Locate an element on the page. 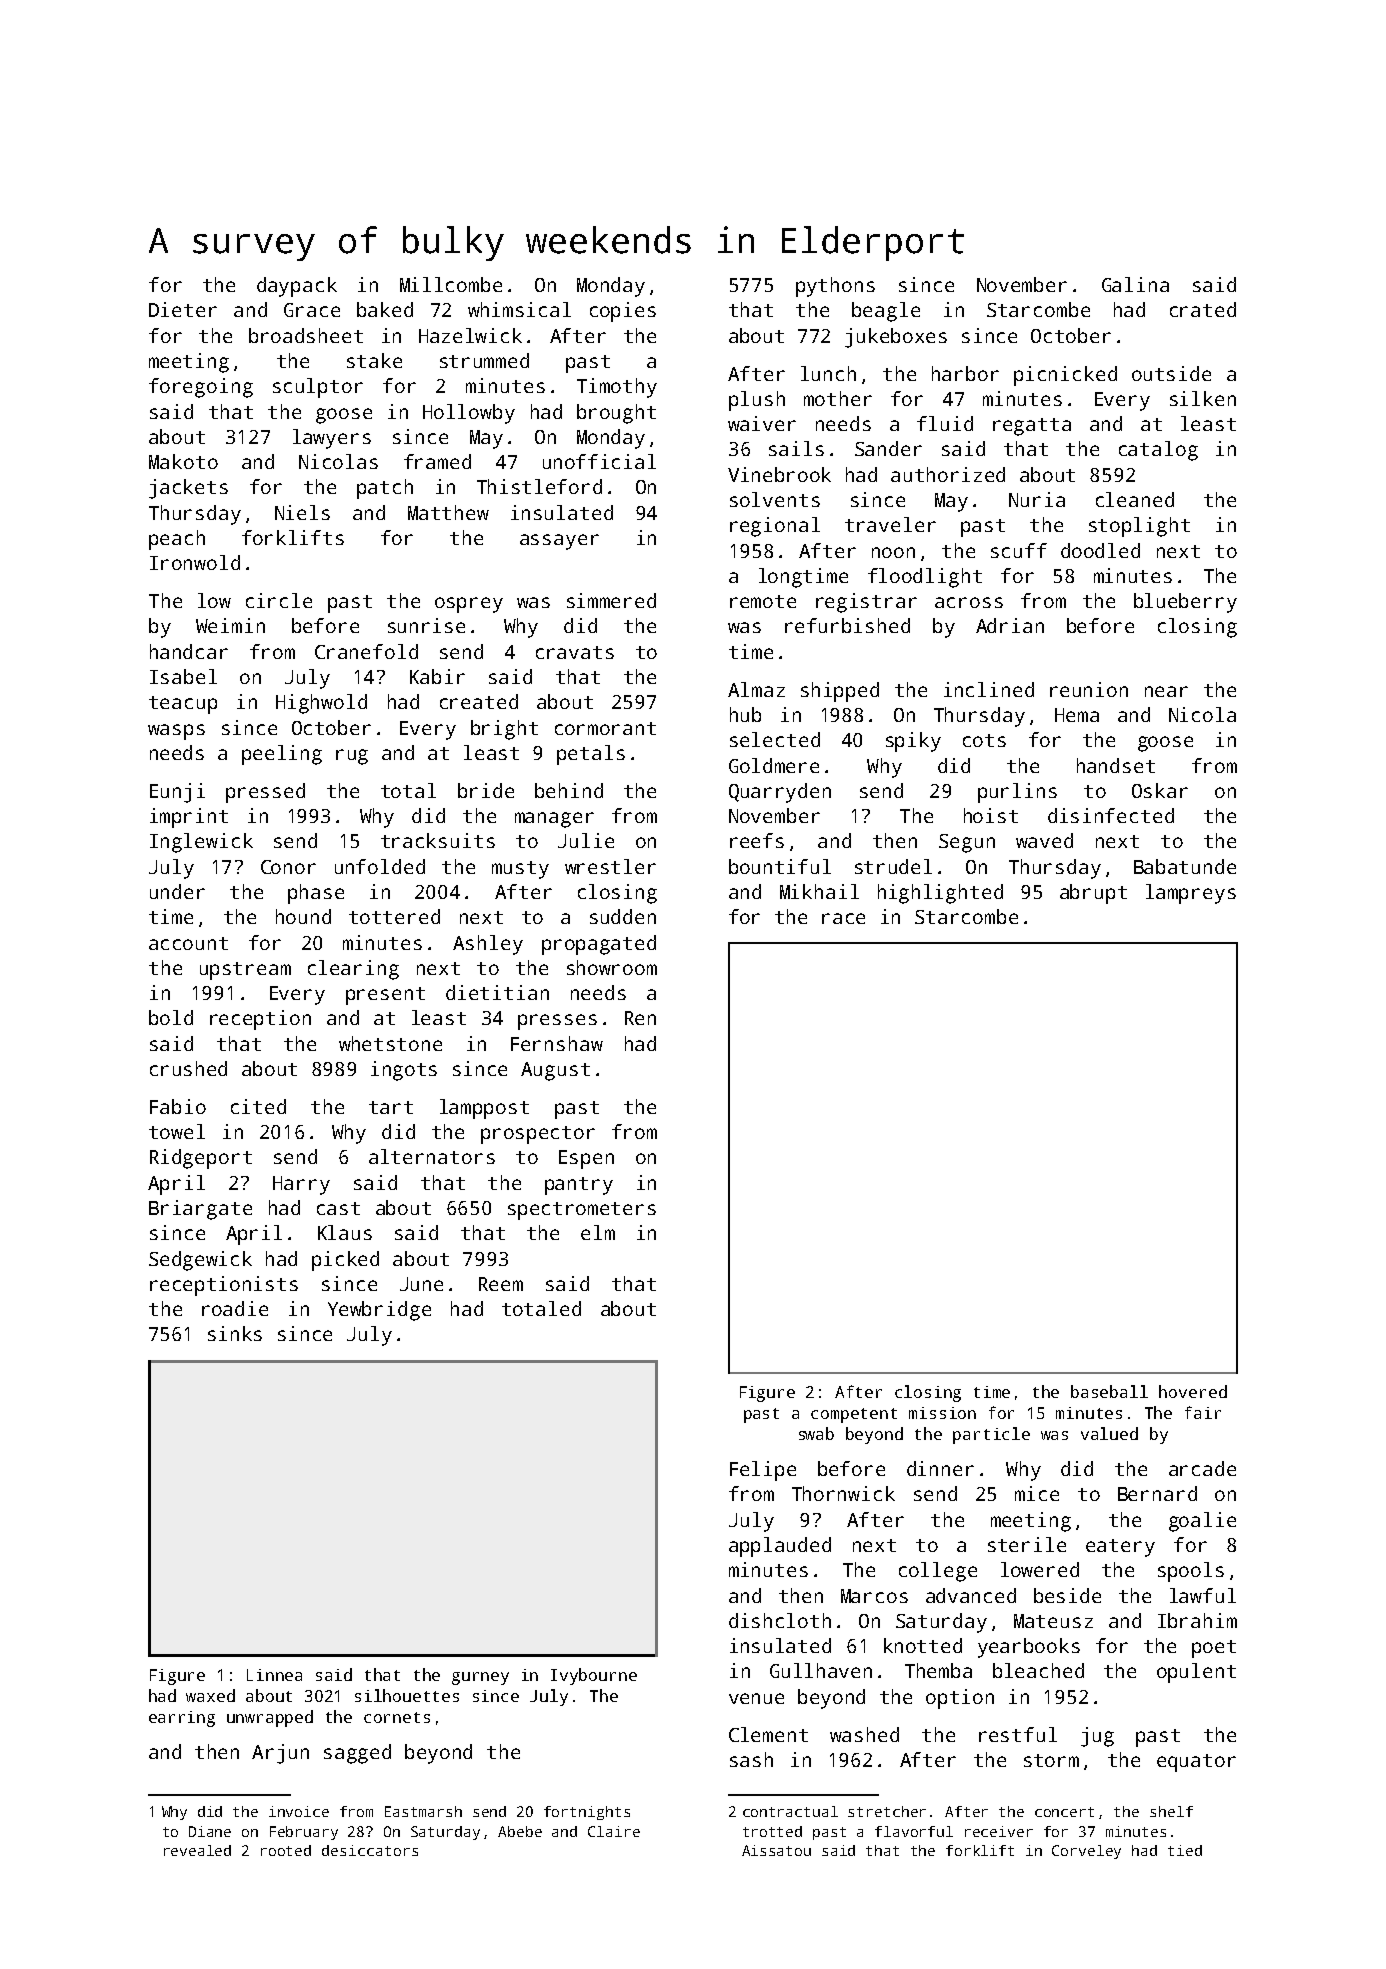 Image resolution: width=1386 pixels, height=1969 pixels. sinks is located at coordinates (235, 1333).
